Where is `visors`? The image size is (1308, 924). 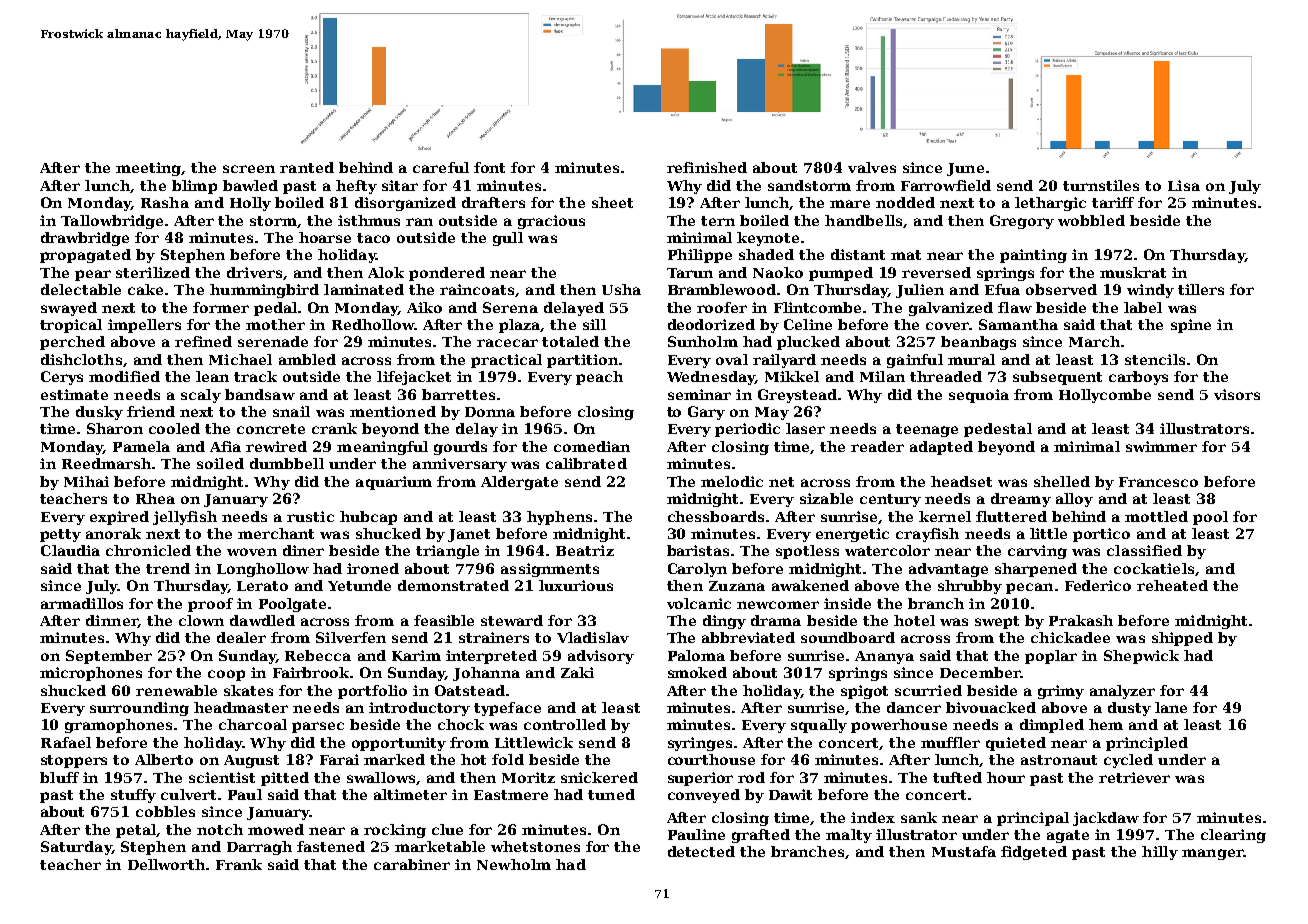 visors is located at coordinates (1237, 394).
